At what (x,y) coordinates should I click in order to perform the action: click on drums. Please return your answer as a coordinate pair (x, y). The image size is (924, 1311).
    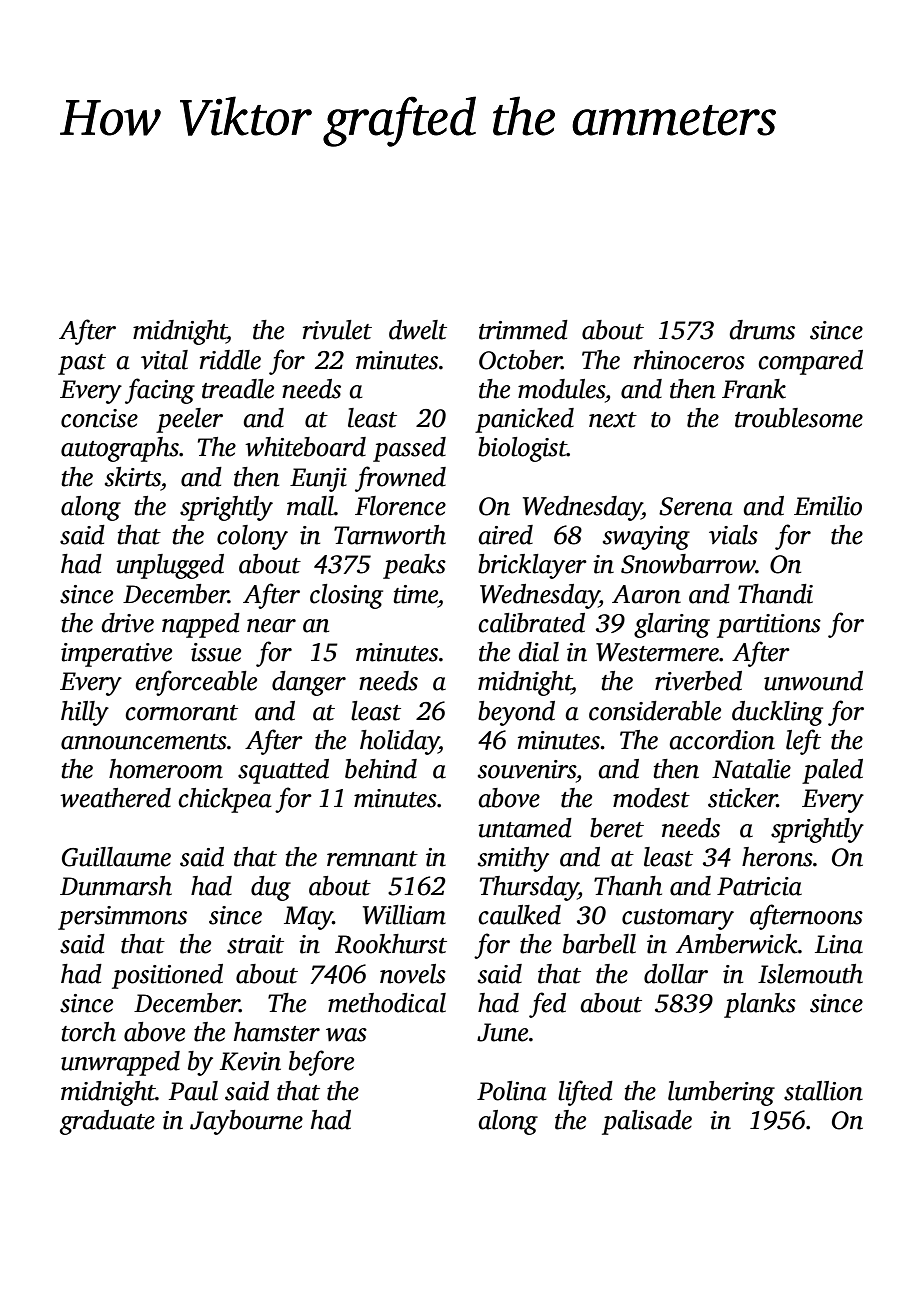
    Looking at the image, I should click on (762, 330).
